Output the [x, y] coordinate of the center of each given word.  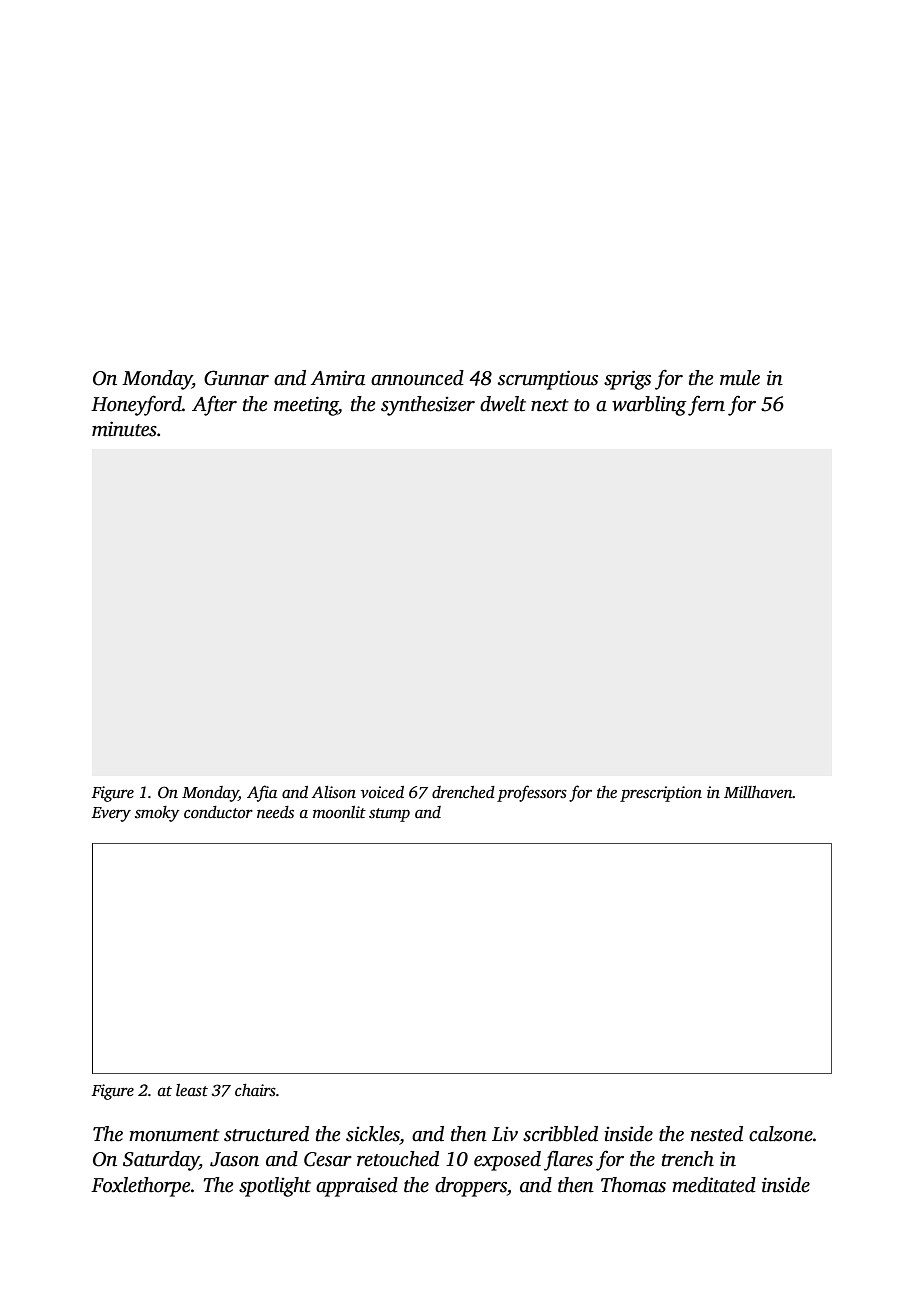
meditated [714, 1185]
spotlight [275, 1187]
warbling [649, 406]
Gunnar [236, 378]
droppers [471, 1187]
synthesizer [428, 406]
